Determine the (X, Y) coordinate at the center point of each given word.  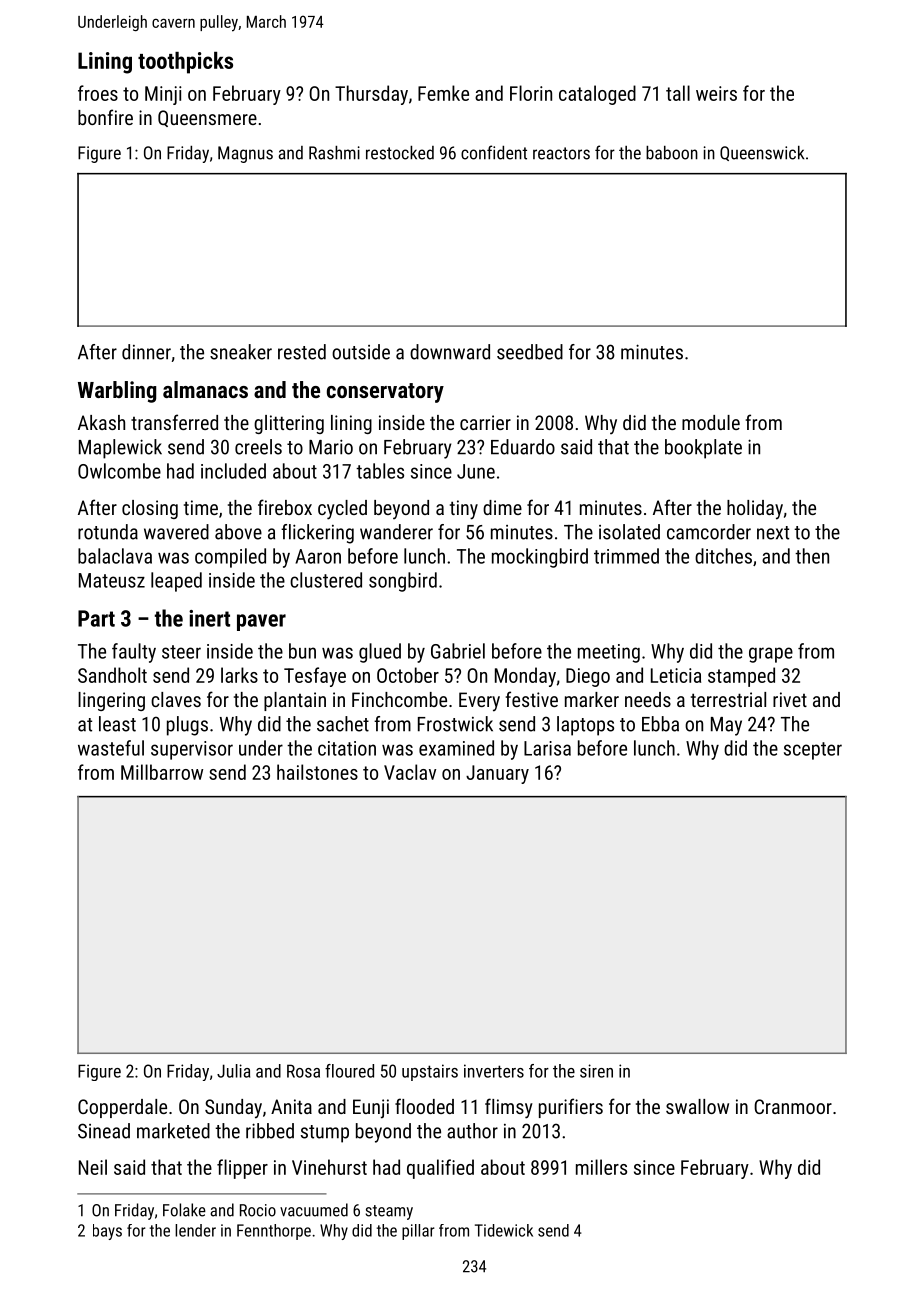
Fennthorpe (274, 1232)
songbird (403, 582)
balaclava (115, 556)
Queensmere (207, 118)
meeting (609, 653)
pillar (418, 1232)
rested (302, 352)
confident (494, 152)
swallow (697, 1106)
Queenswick (762, 153)
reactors (561, 153)
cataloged (597, 95)
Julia (233, 1071)
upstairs (430, 1072)
